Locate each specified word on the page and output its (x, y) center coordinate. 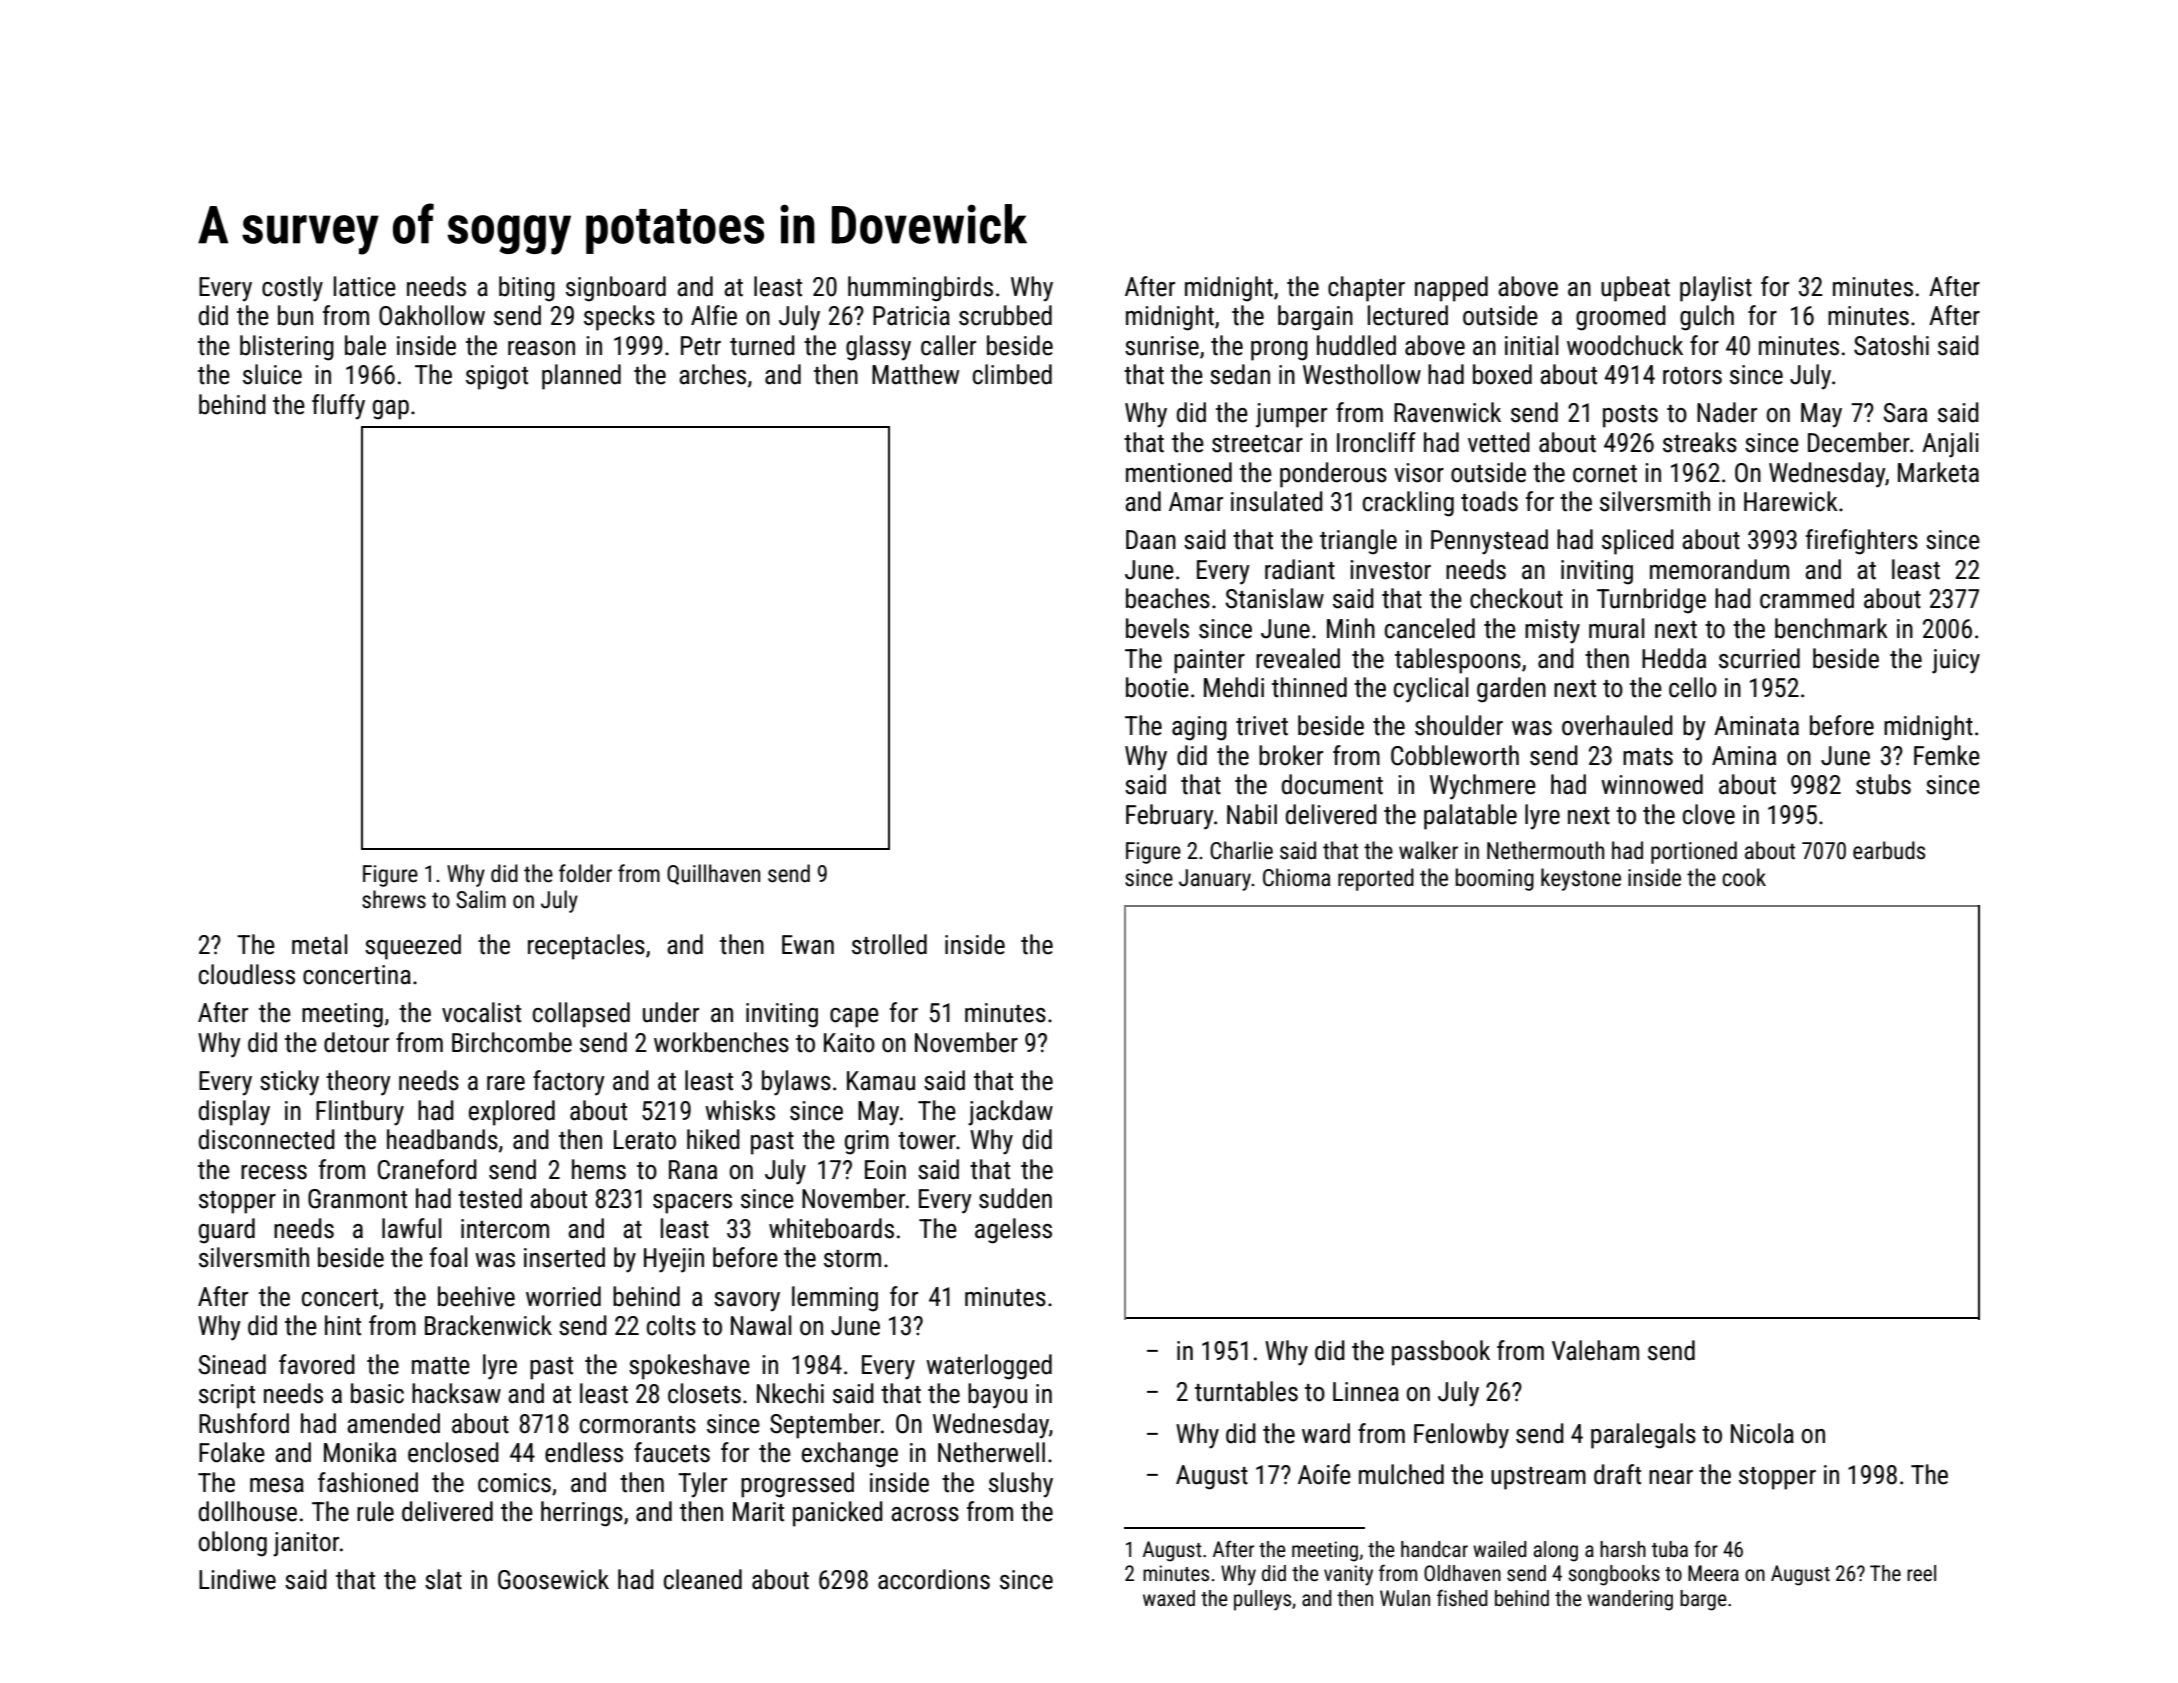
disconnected (267, 1139)
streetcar (1257, 444)
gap (391, 410)
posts (1630, 416)
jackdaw (1010, 1113)
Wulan (1405, 1598)
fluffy (338, 407)
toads (1489, 501)
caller (948, 345)
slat (443, 1579)
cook (1744, 877)
